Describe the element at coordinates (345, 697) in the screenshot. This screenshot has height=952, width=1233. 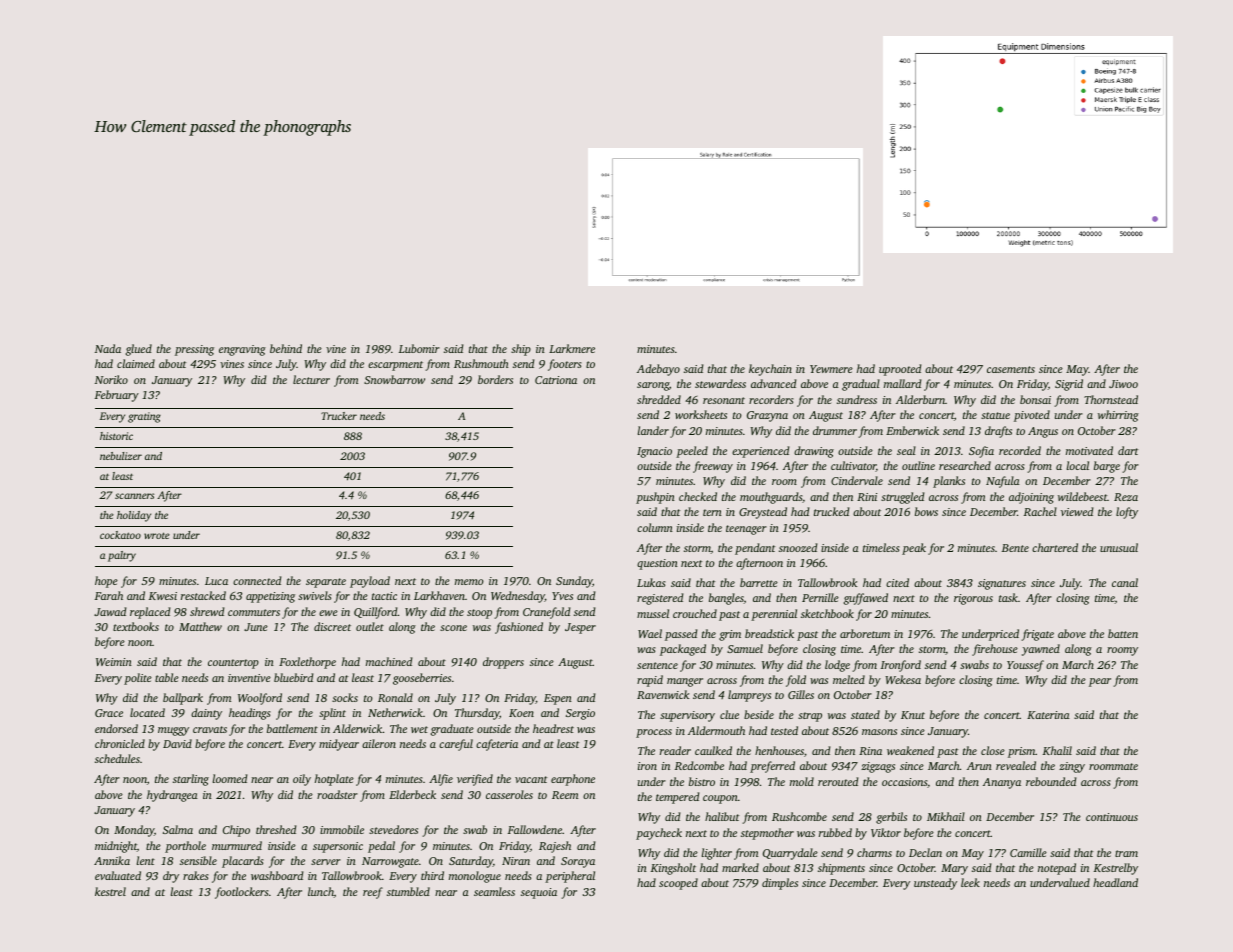
I see `socks` at that location.
